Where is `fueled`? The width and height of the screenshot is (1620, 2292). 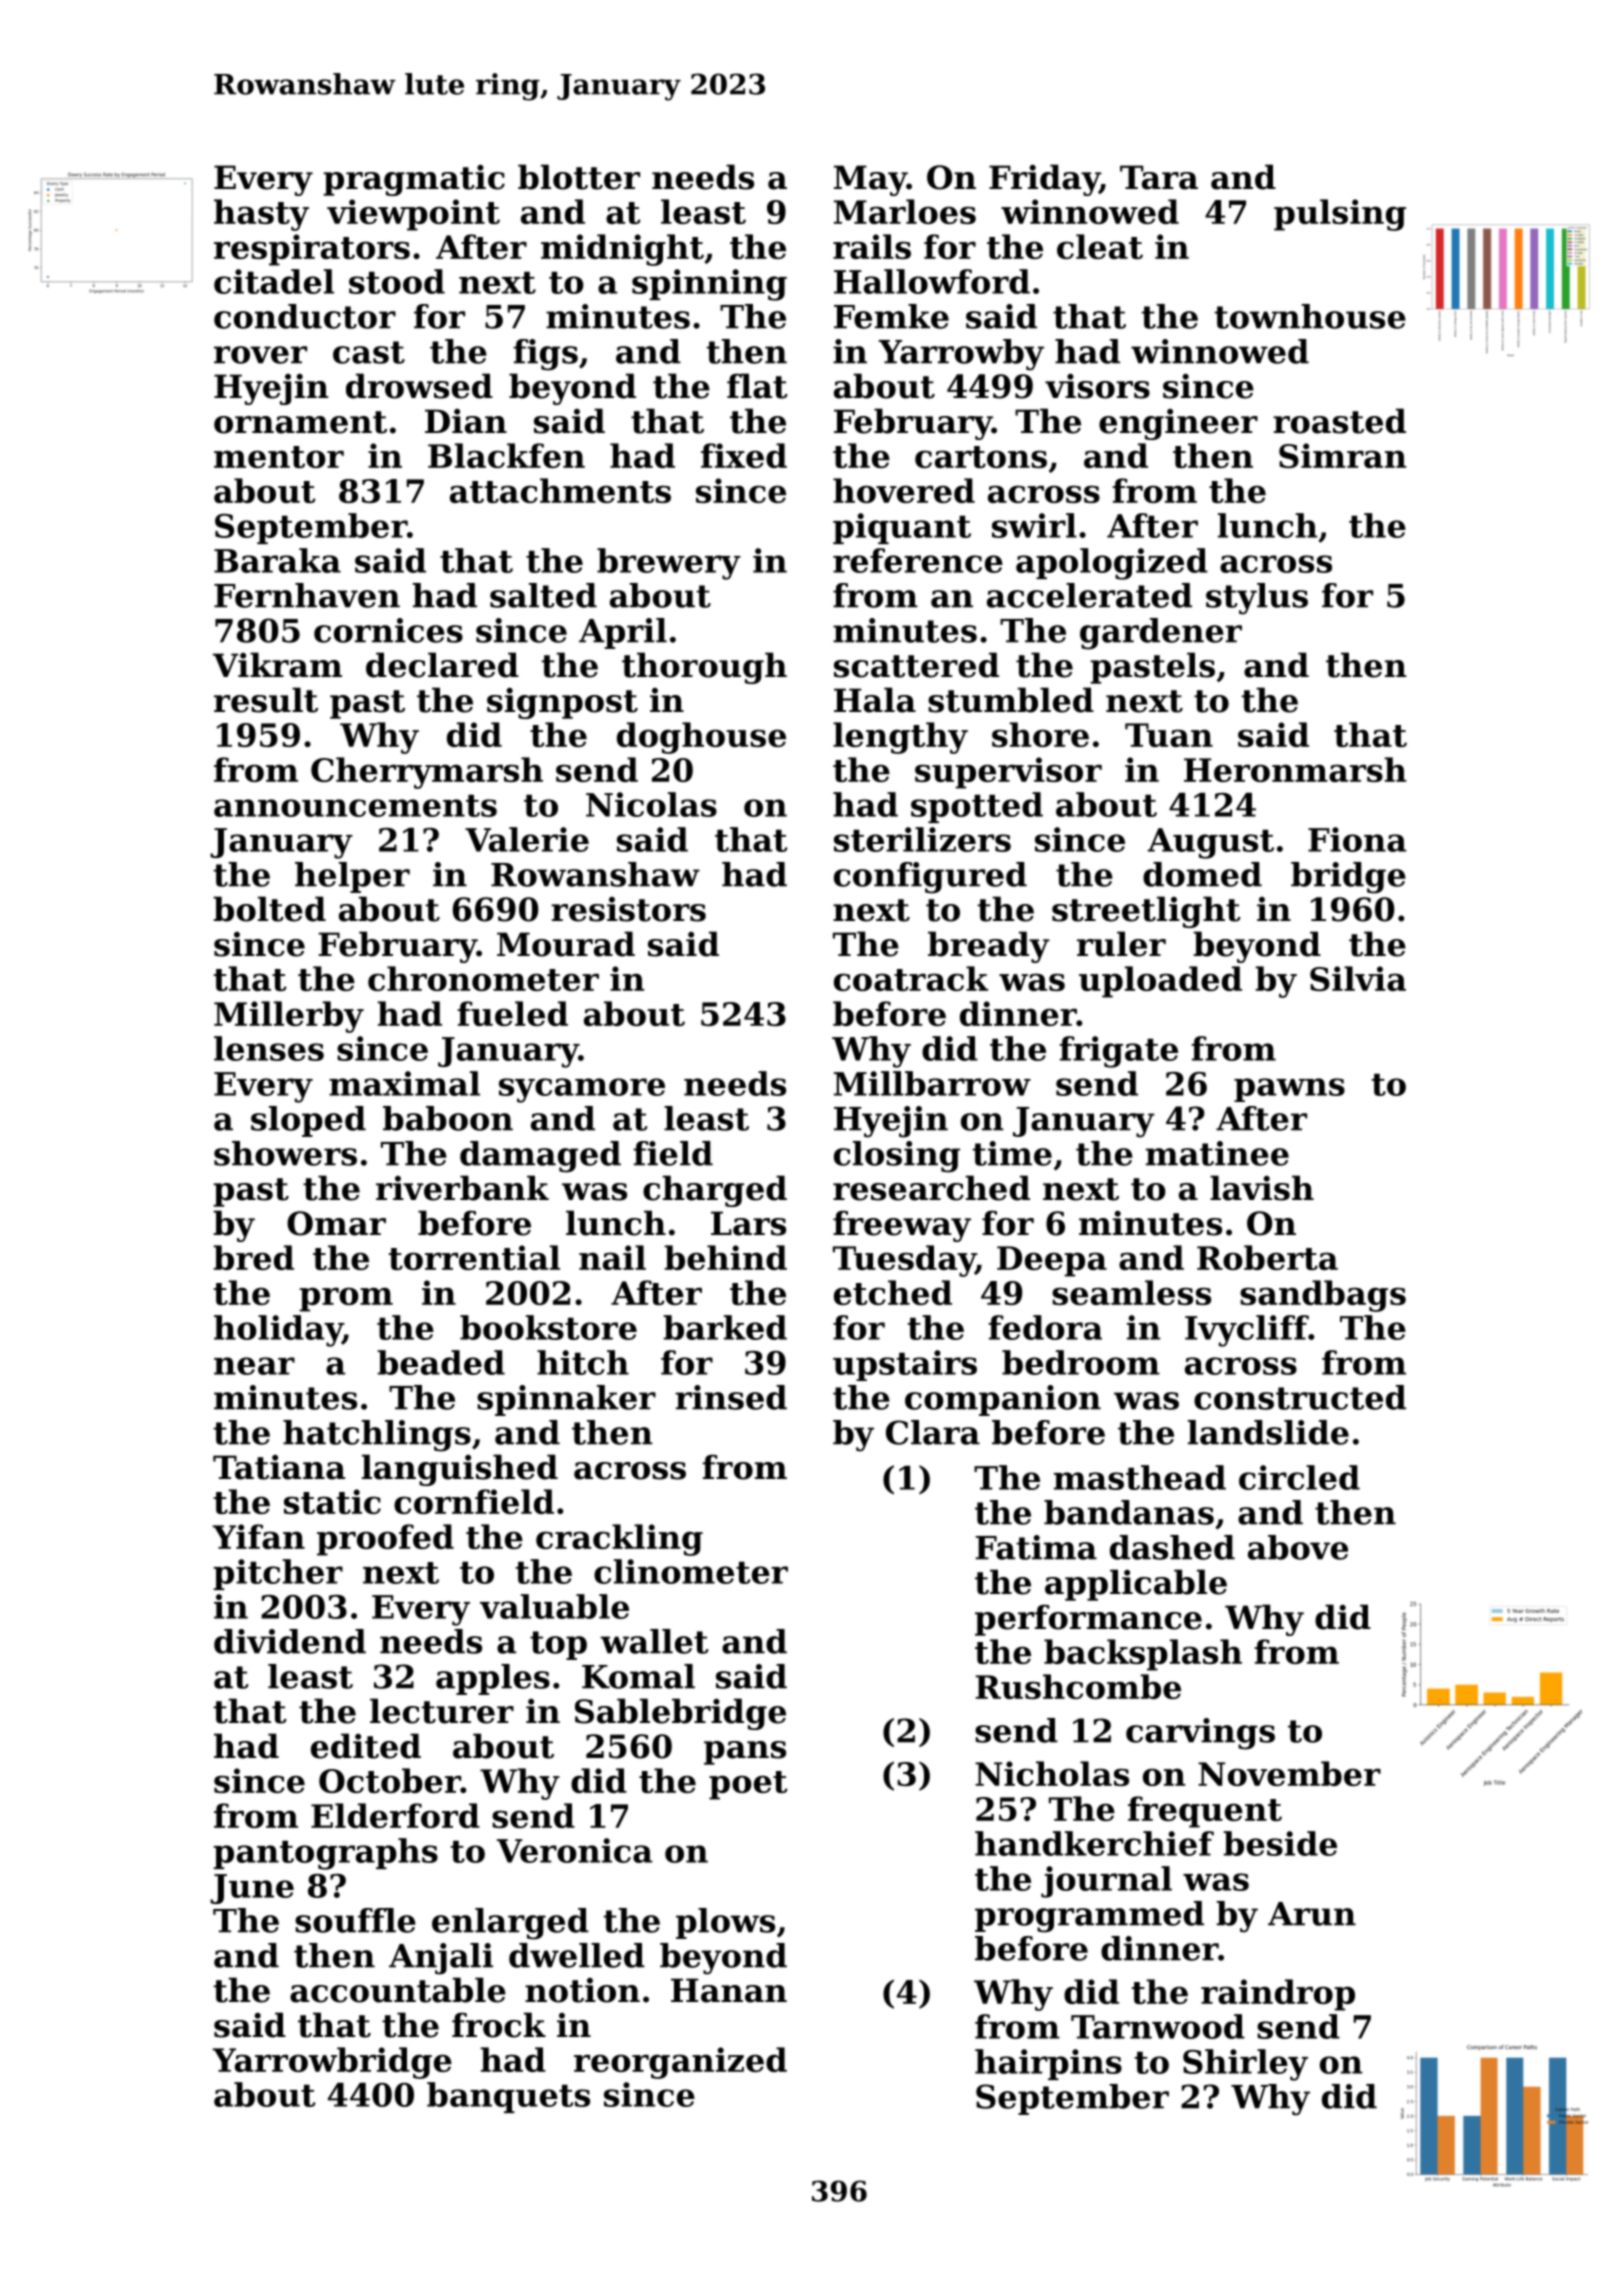 fueled is located at coordinates (512, 1013).
